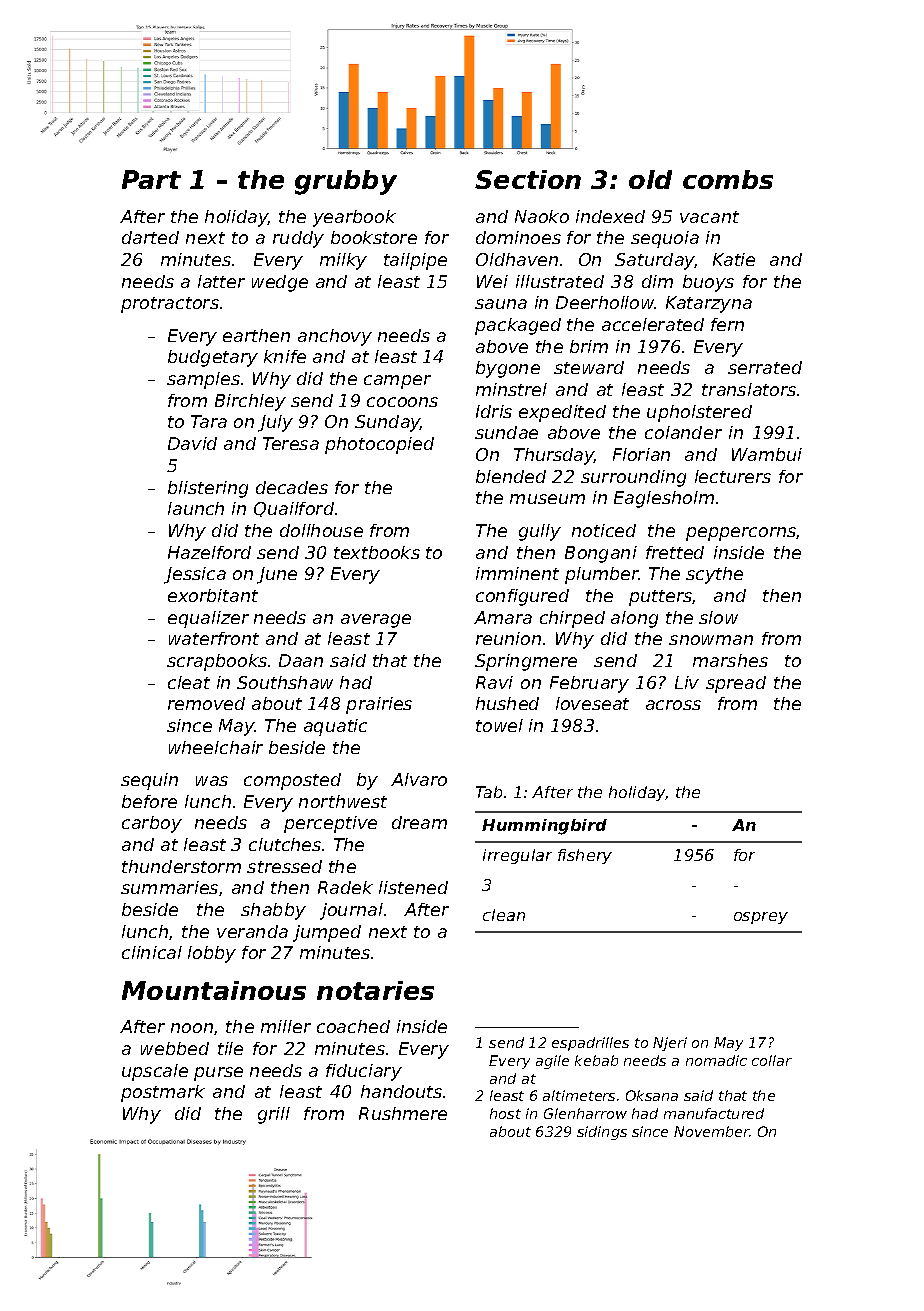 The height and width of the screenshot is (1311, 924). Describe the element at coordinates (213, 595) in the screenshot. I see `exorbitant` at that location.
